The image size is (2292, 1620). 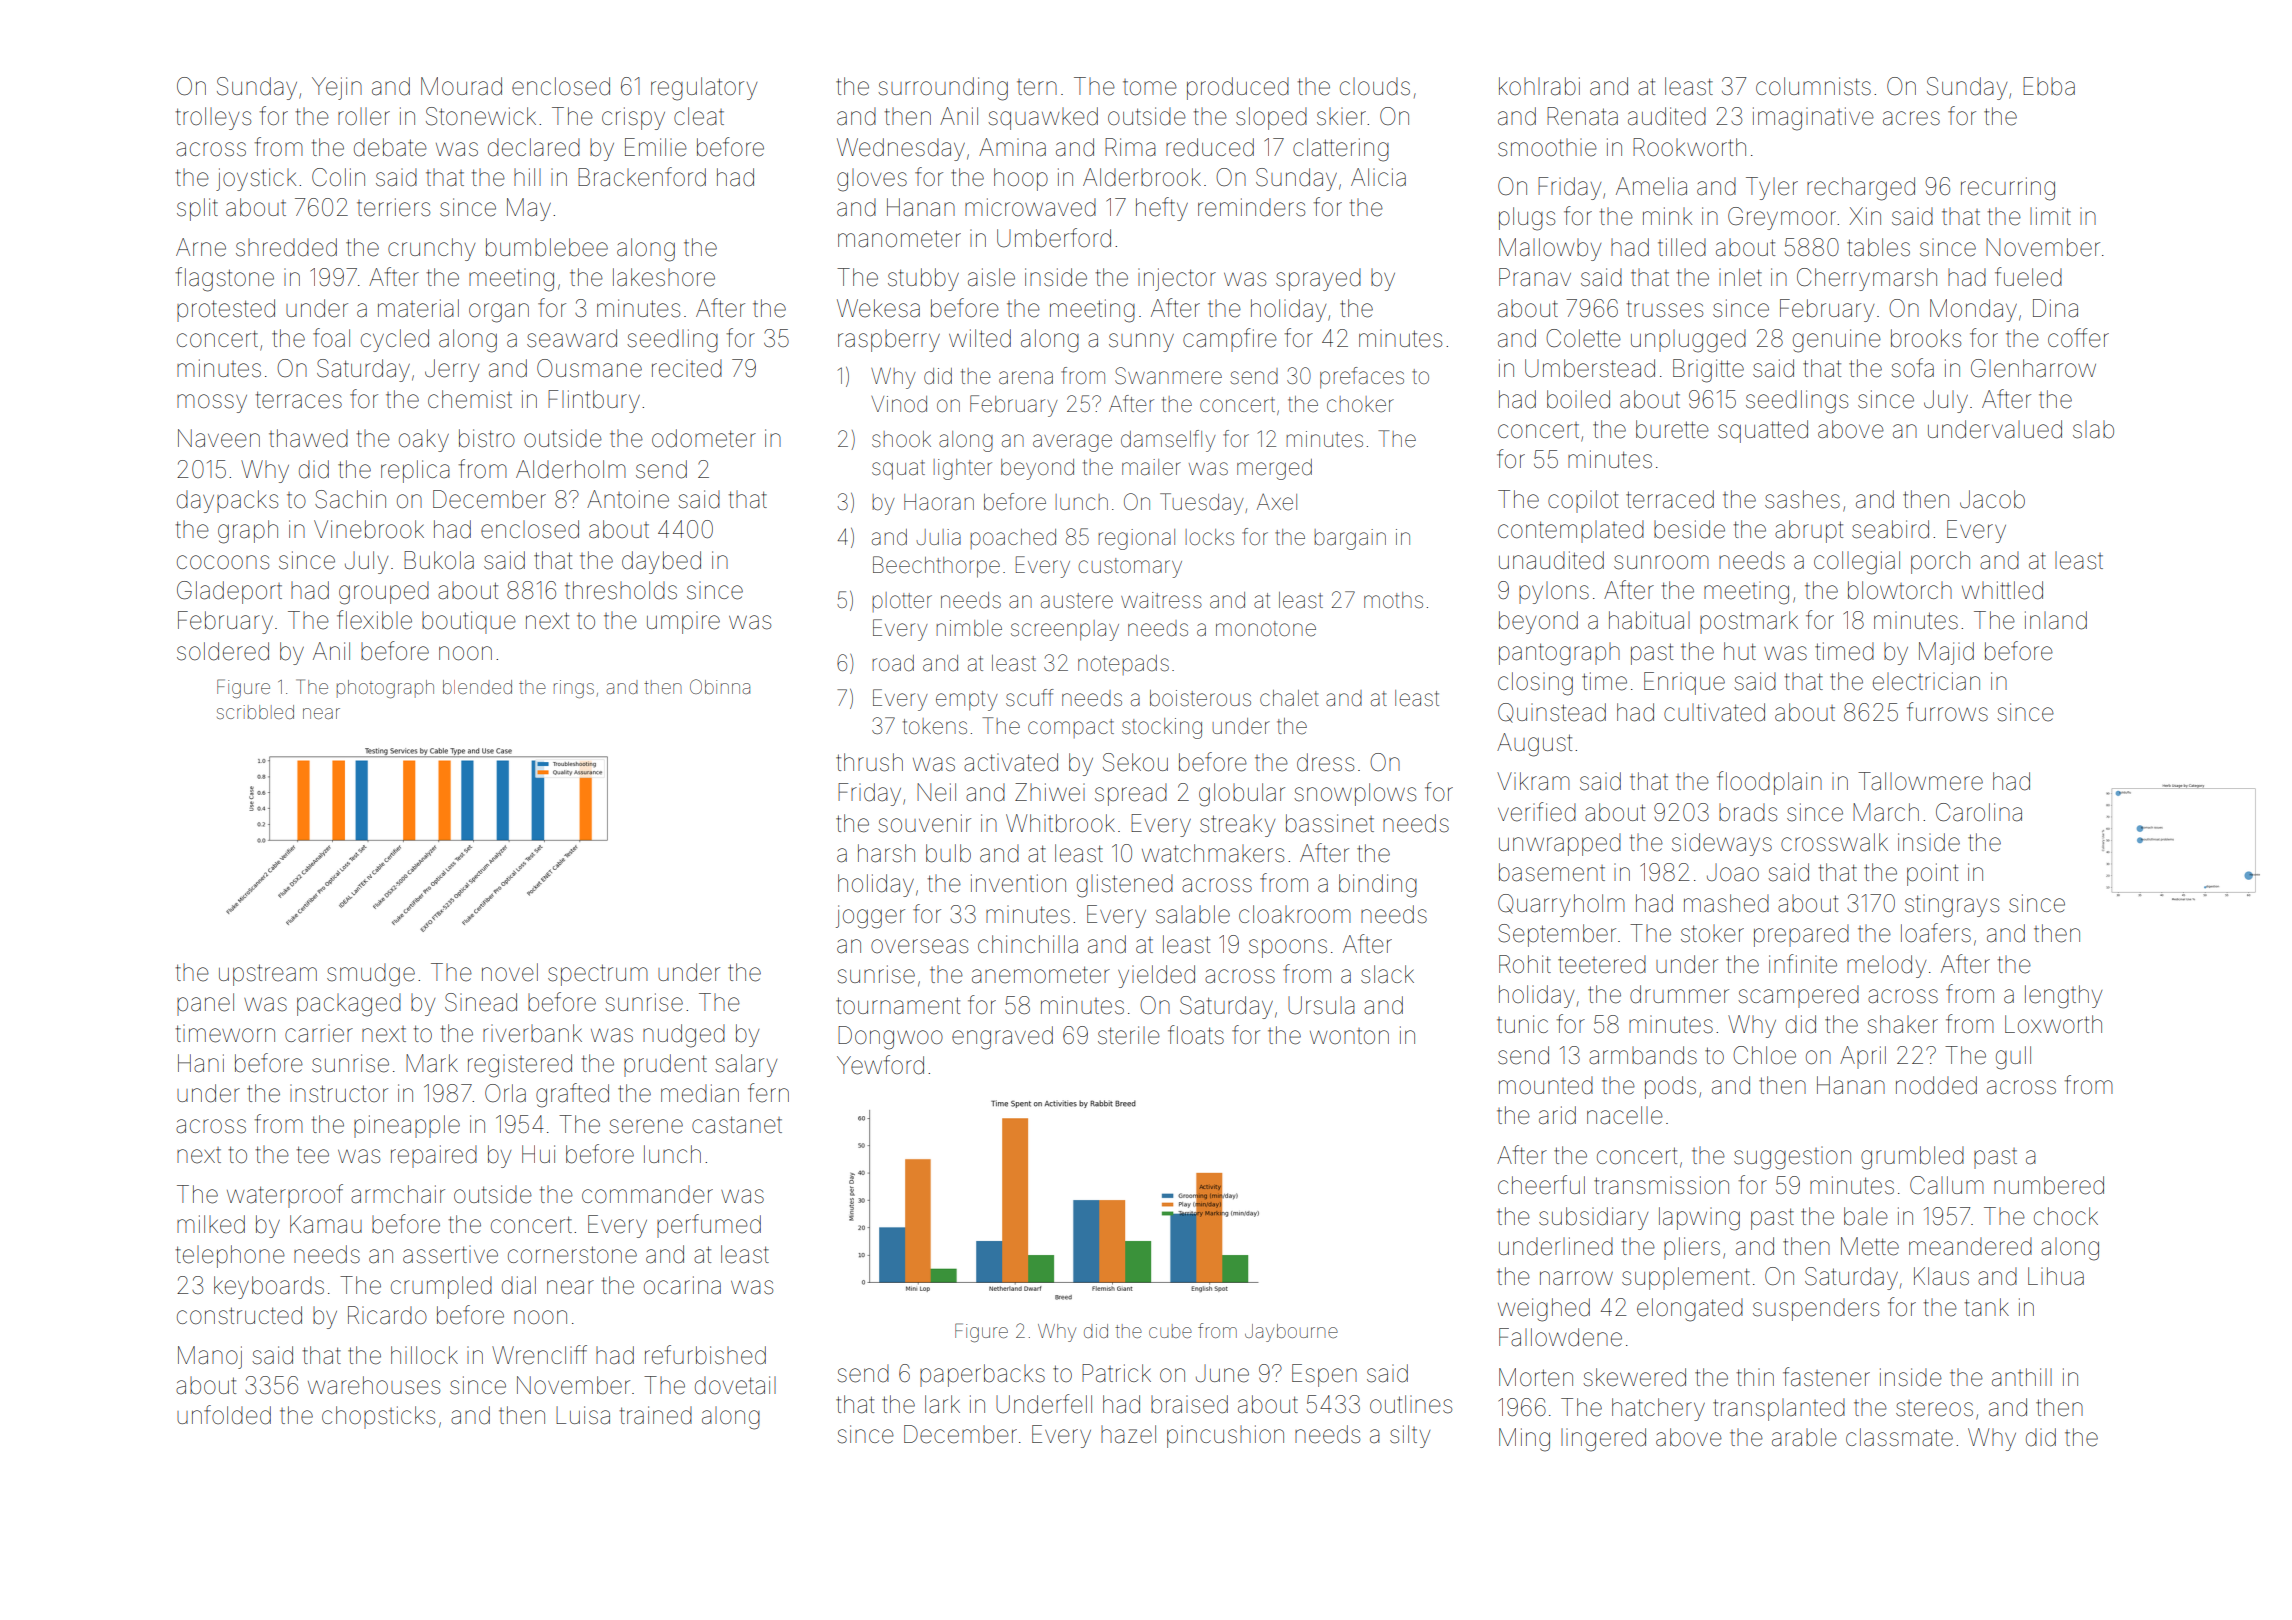 What do you see at coordinates (589, 368) in the screenshot?
I see `Ousmane` at bounding box center [589, 368].
